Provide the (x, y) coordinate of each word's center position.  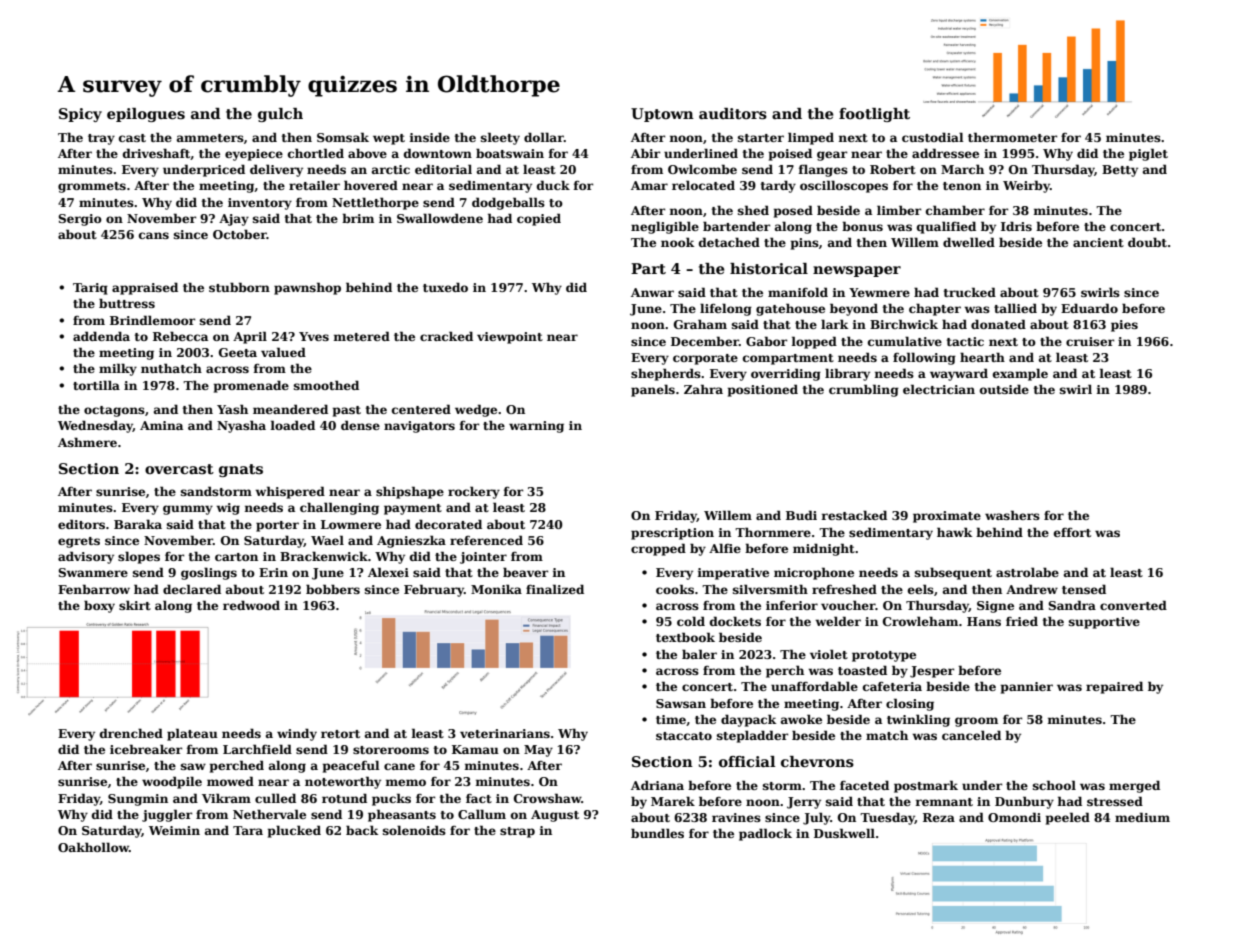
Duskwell (844, 833)
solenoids (414, 830)
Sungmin (138, 800)
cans (154, 235)
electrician (939, 389)
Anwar (652, 292)
